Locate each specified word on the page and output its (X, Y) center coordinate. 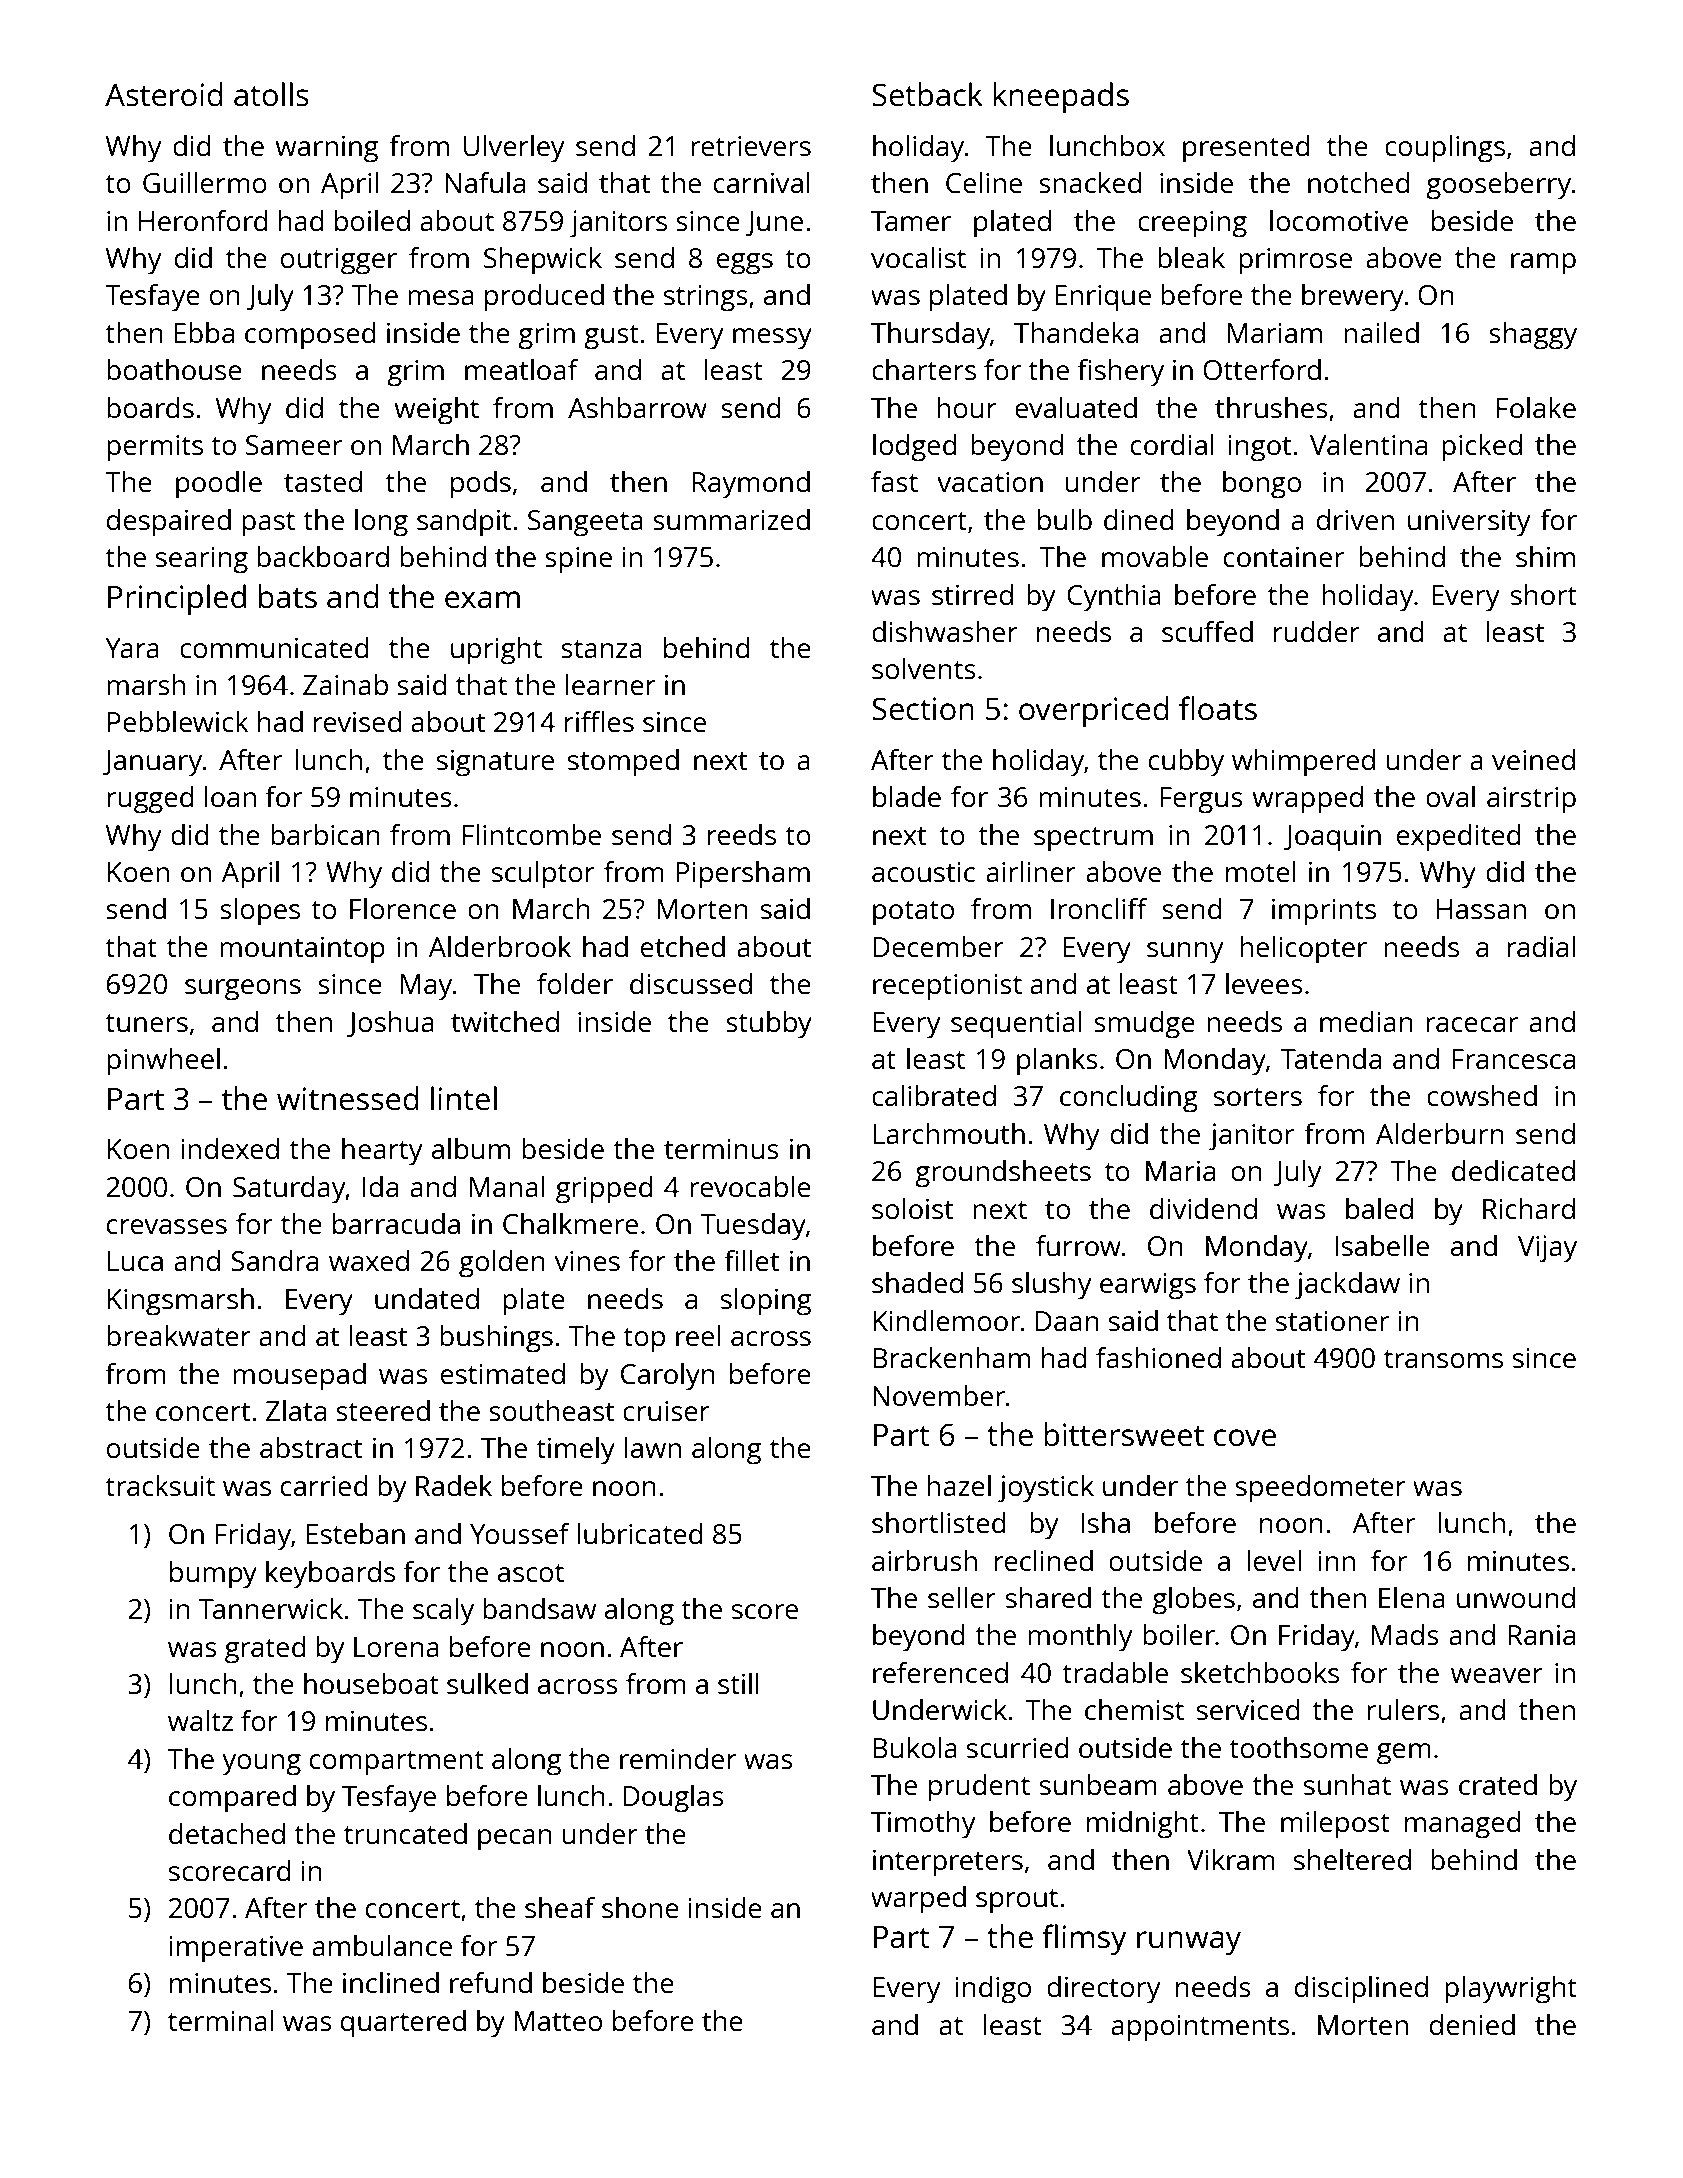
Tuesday (753, 1227)
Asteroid (164, 94)
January (152, 763)
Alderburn (1440, 1133)
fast (894, 481)
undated (427, 1298)
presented (1246, 149)
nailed (1381, 332)
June (774, 223)
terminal (221, 2020)
